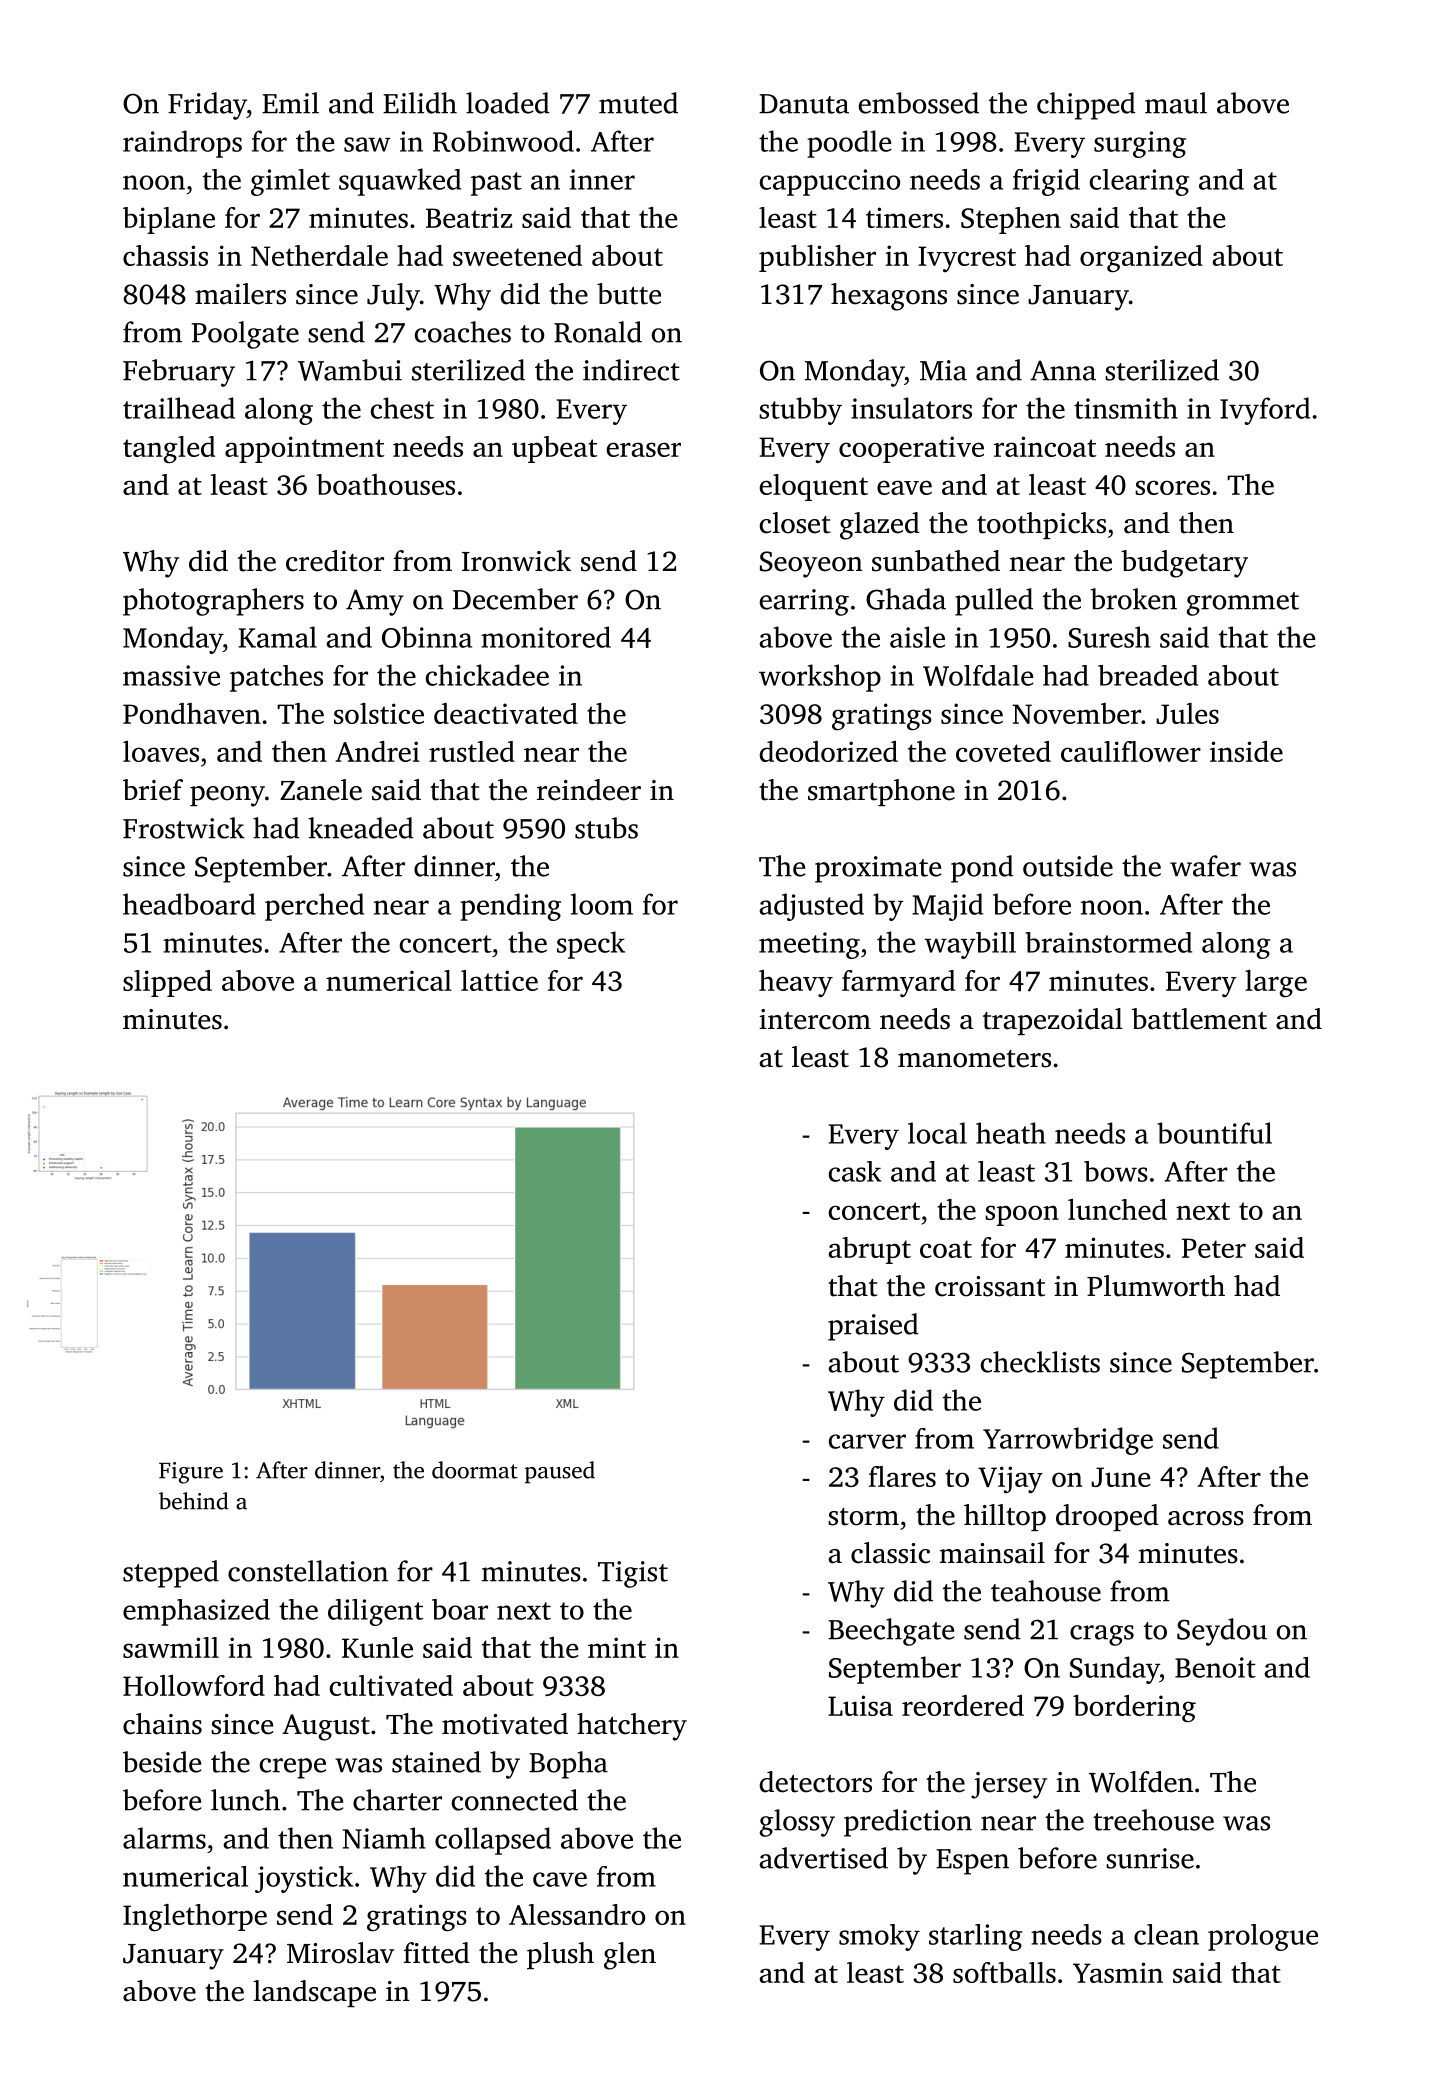  Describe the element at coordinates (304, 1879) in the screenshot. I see `joystick` at that location.
